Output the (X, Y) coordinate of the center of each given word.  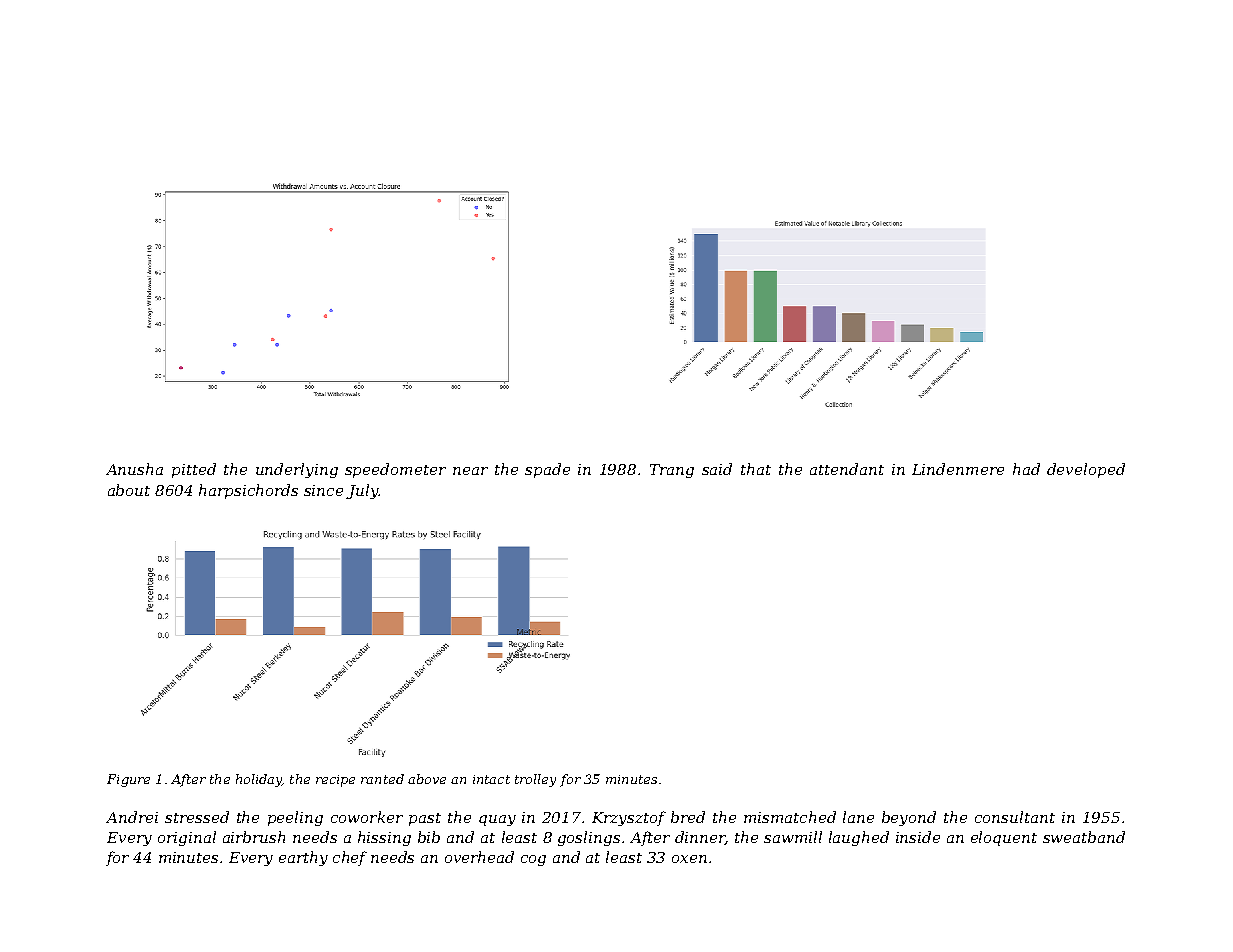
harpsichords (248, 491)
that (756, 469)
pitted (194, 470)
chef (350, 858)
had (1026, 469)
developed (1086, 470)
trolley (535, 780)
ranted (382, 779)
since (323, 490)
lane (858, 817)
